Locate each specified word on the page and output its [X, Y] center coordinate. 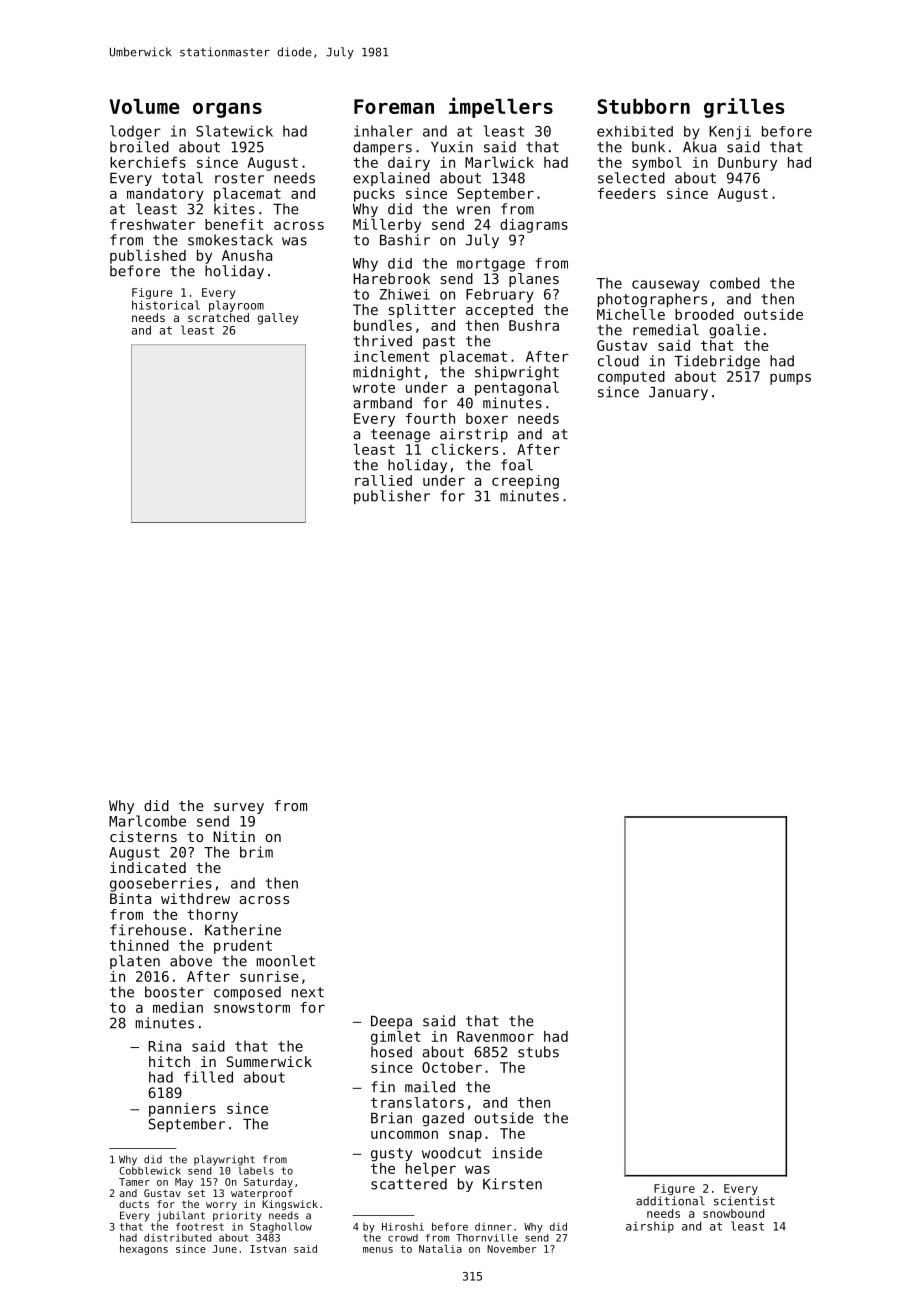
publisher [392, 497]
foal [517, 465]
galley [277, 319]
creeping [525, 482]
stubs [538, 1052]
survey [239, 808]
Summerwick [269, 1061]
